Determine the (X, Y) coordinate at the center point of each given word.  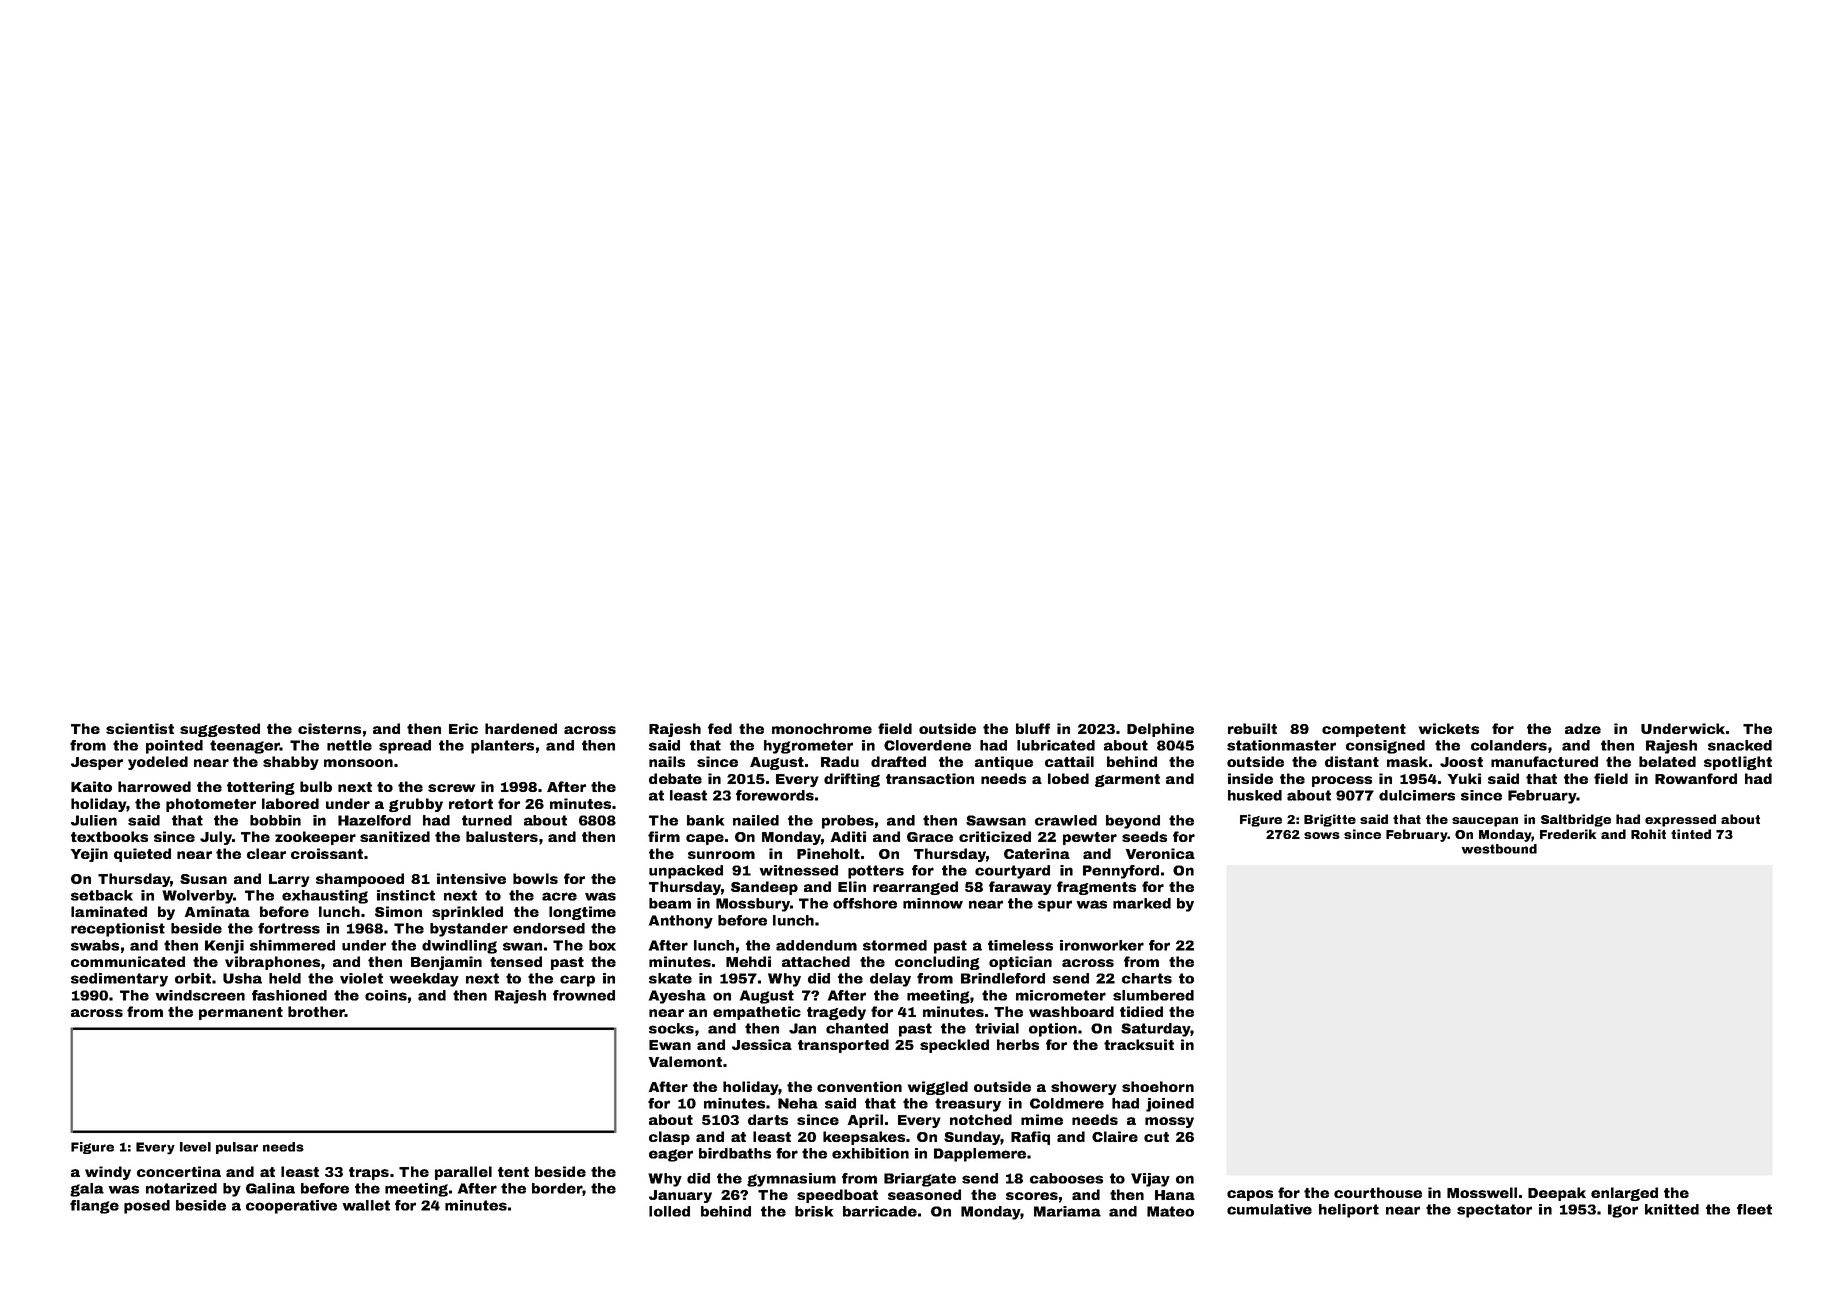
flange (94, 1207)
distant (1352, 761)
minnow (933, 903)
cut (1156, 1137)
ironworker (1102, 945)
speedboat (837, 1196)
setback (102, 895)
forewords (775, 795)
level (195, 1147)
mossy (1169, 1122)
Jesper (97, 763)
